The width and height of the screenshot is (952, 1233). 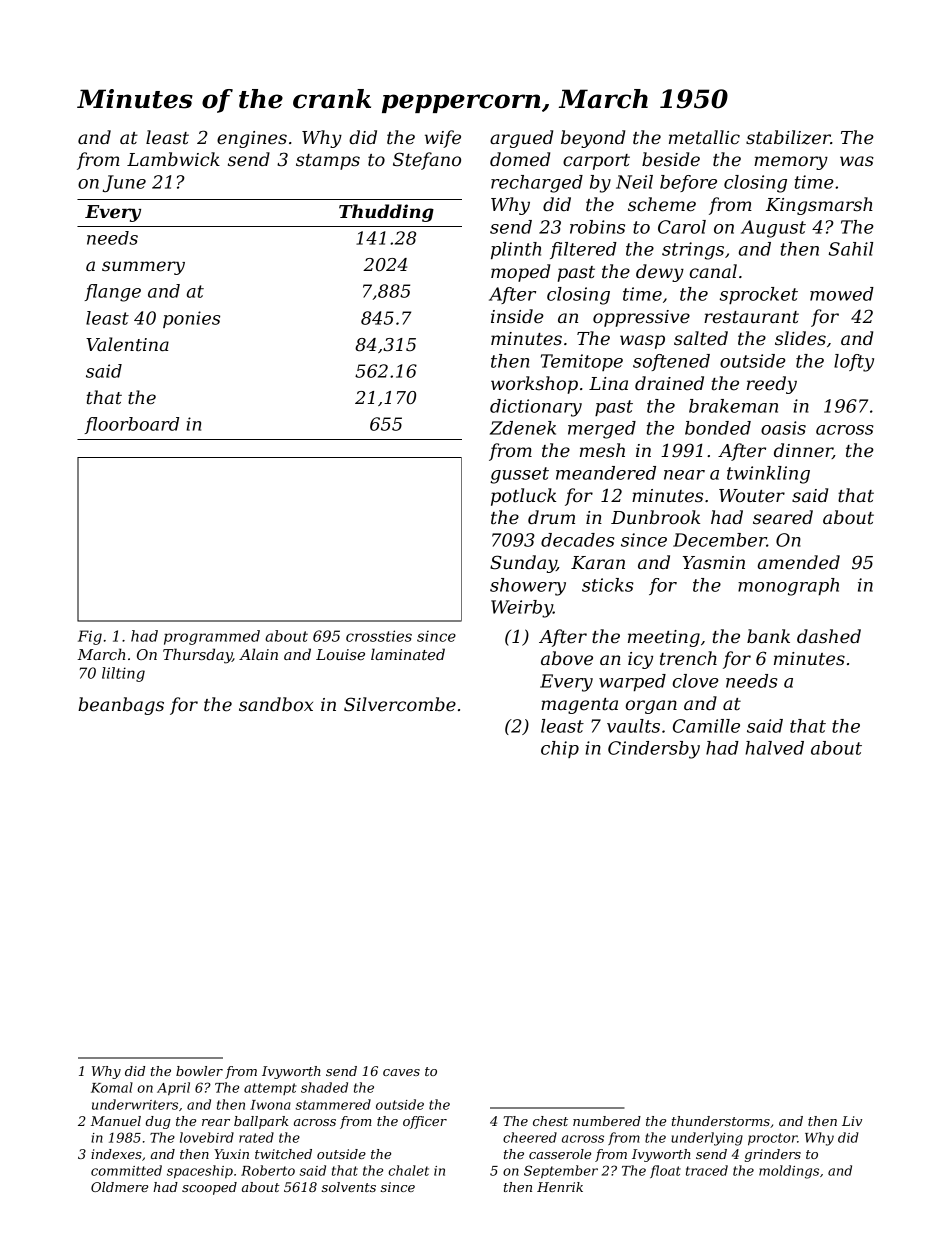 What do you see at coordinates (682, 227) in the screenshot?
I see `Carol` at bounding box center [682, 227].
